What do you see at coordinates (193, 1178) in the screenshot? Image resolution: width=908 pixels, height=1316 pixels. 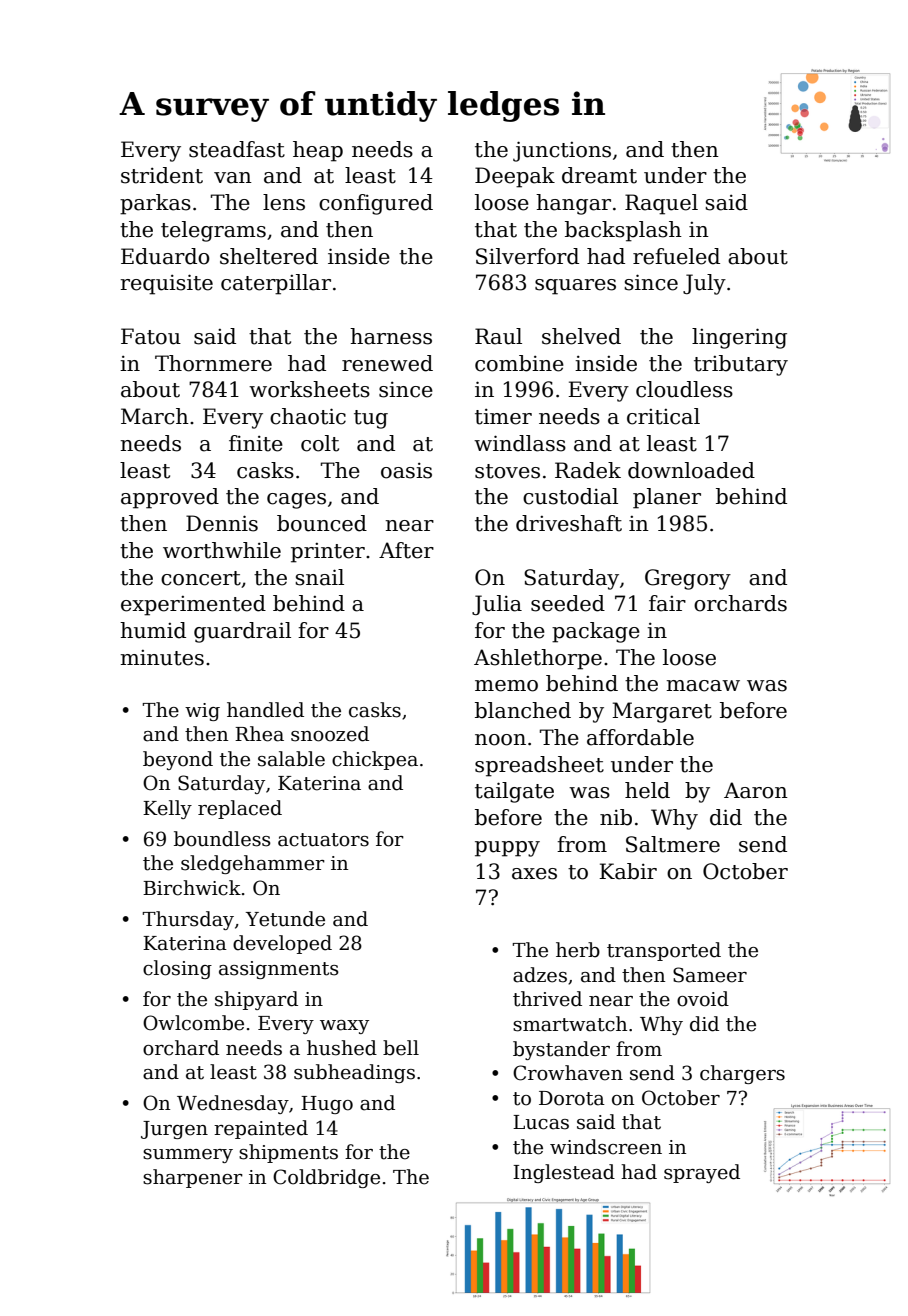 I see `sharpener` at bounding box center [193, 1178].
